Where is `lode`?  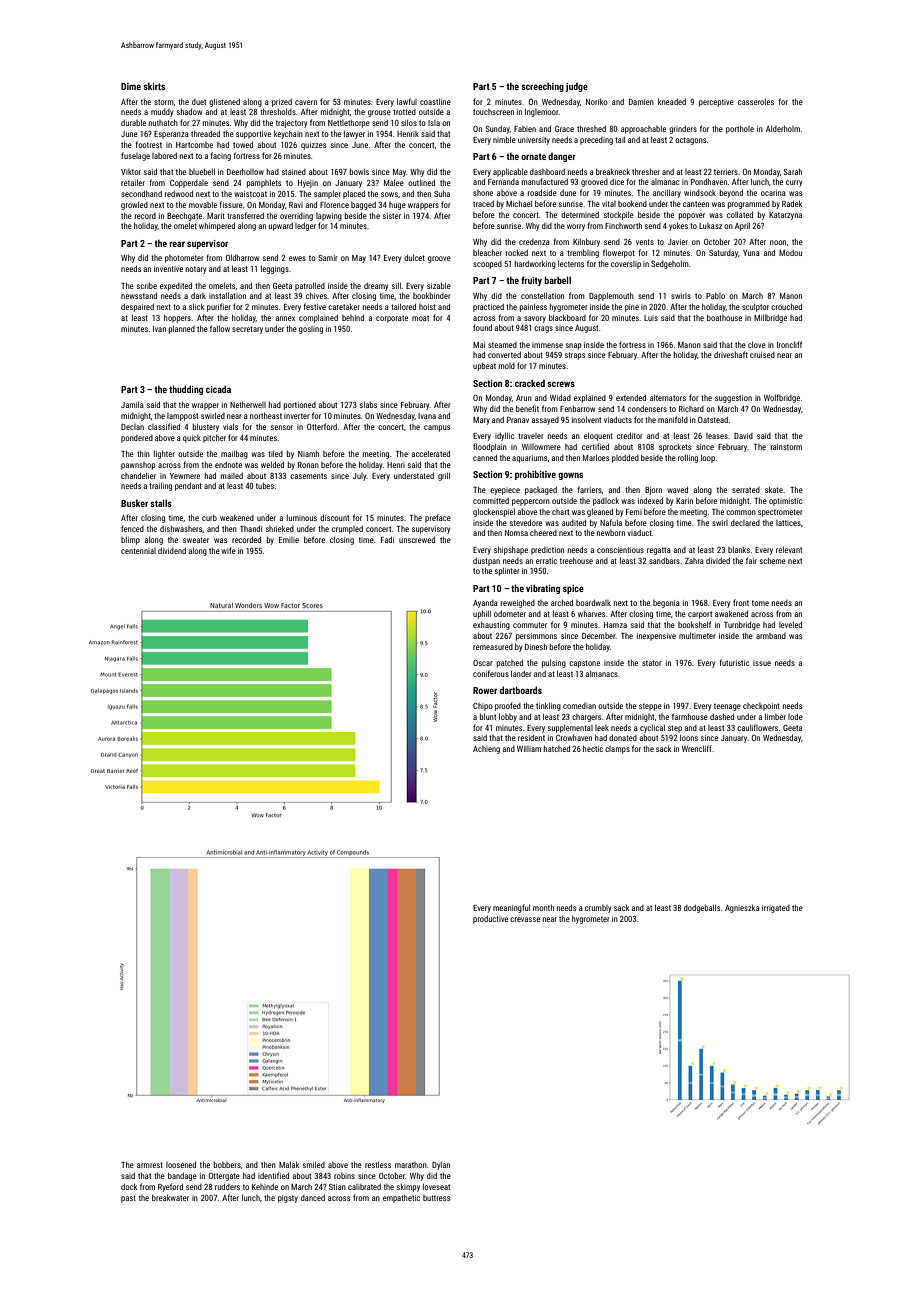 lode is located at coordinates (795, 716).
